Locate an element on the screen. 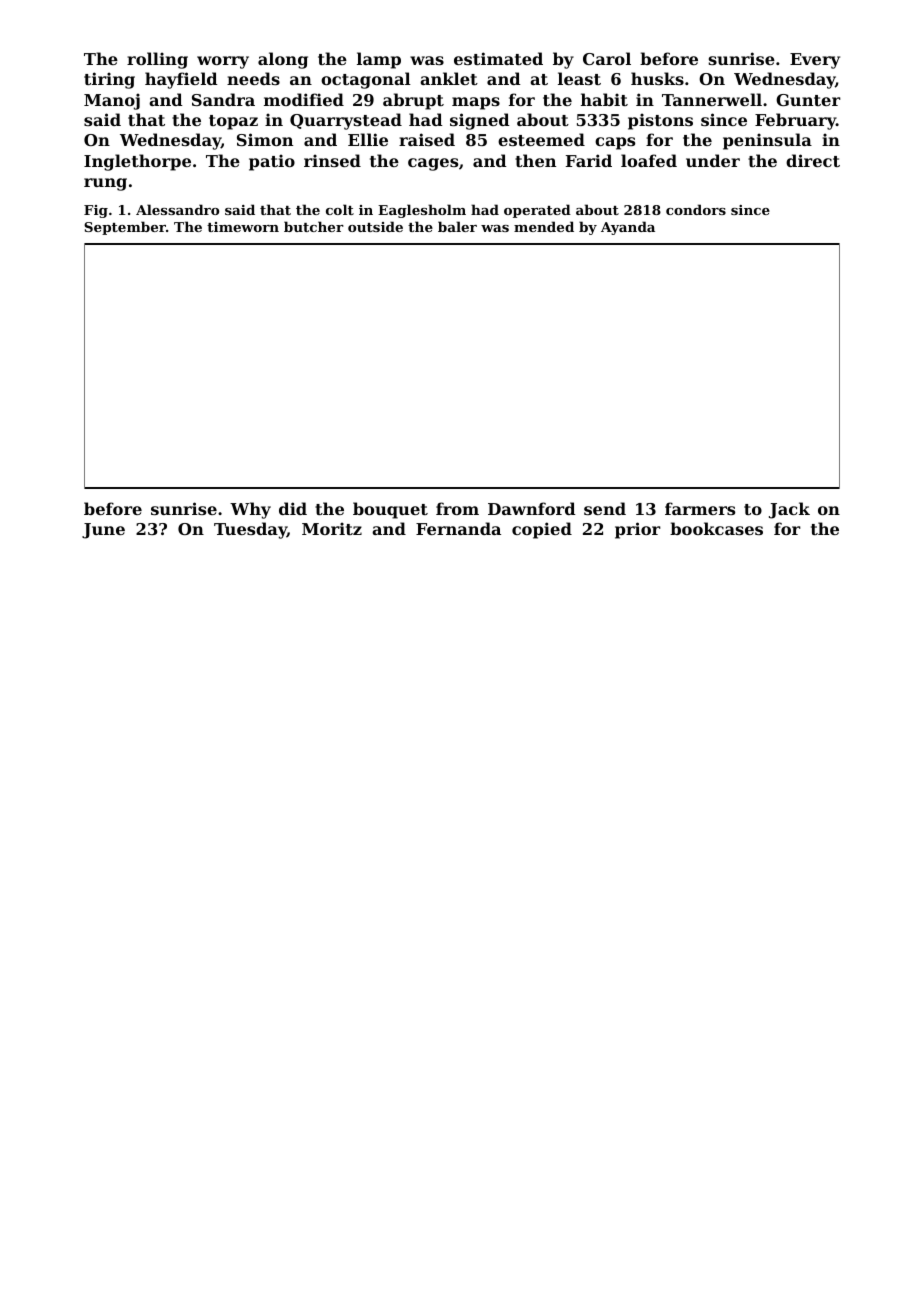 This screenshot has width=924, height=1308. condors is located at coordinates (696, 209).
